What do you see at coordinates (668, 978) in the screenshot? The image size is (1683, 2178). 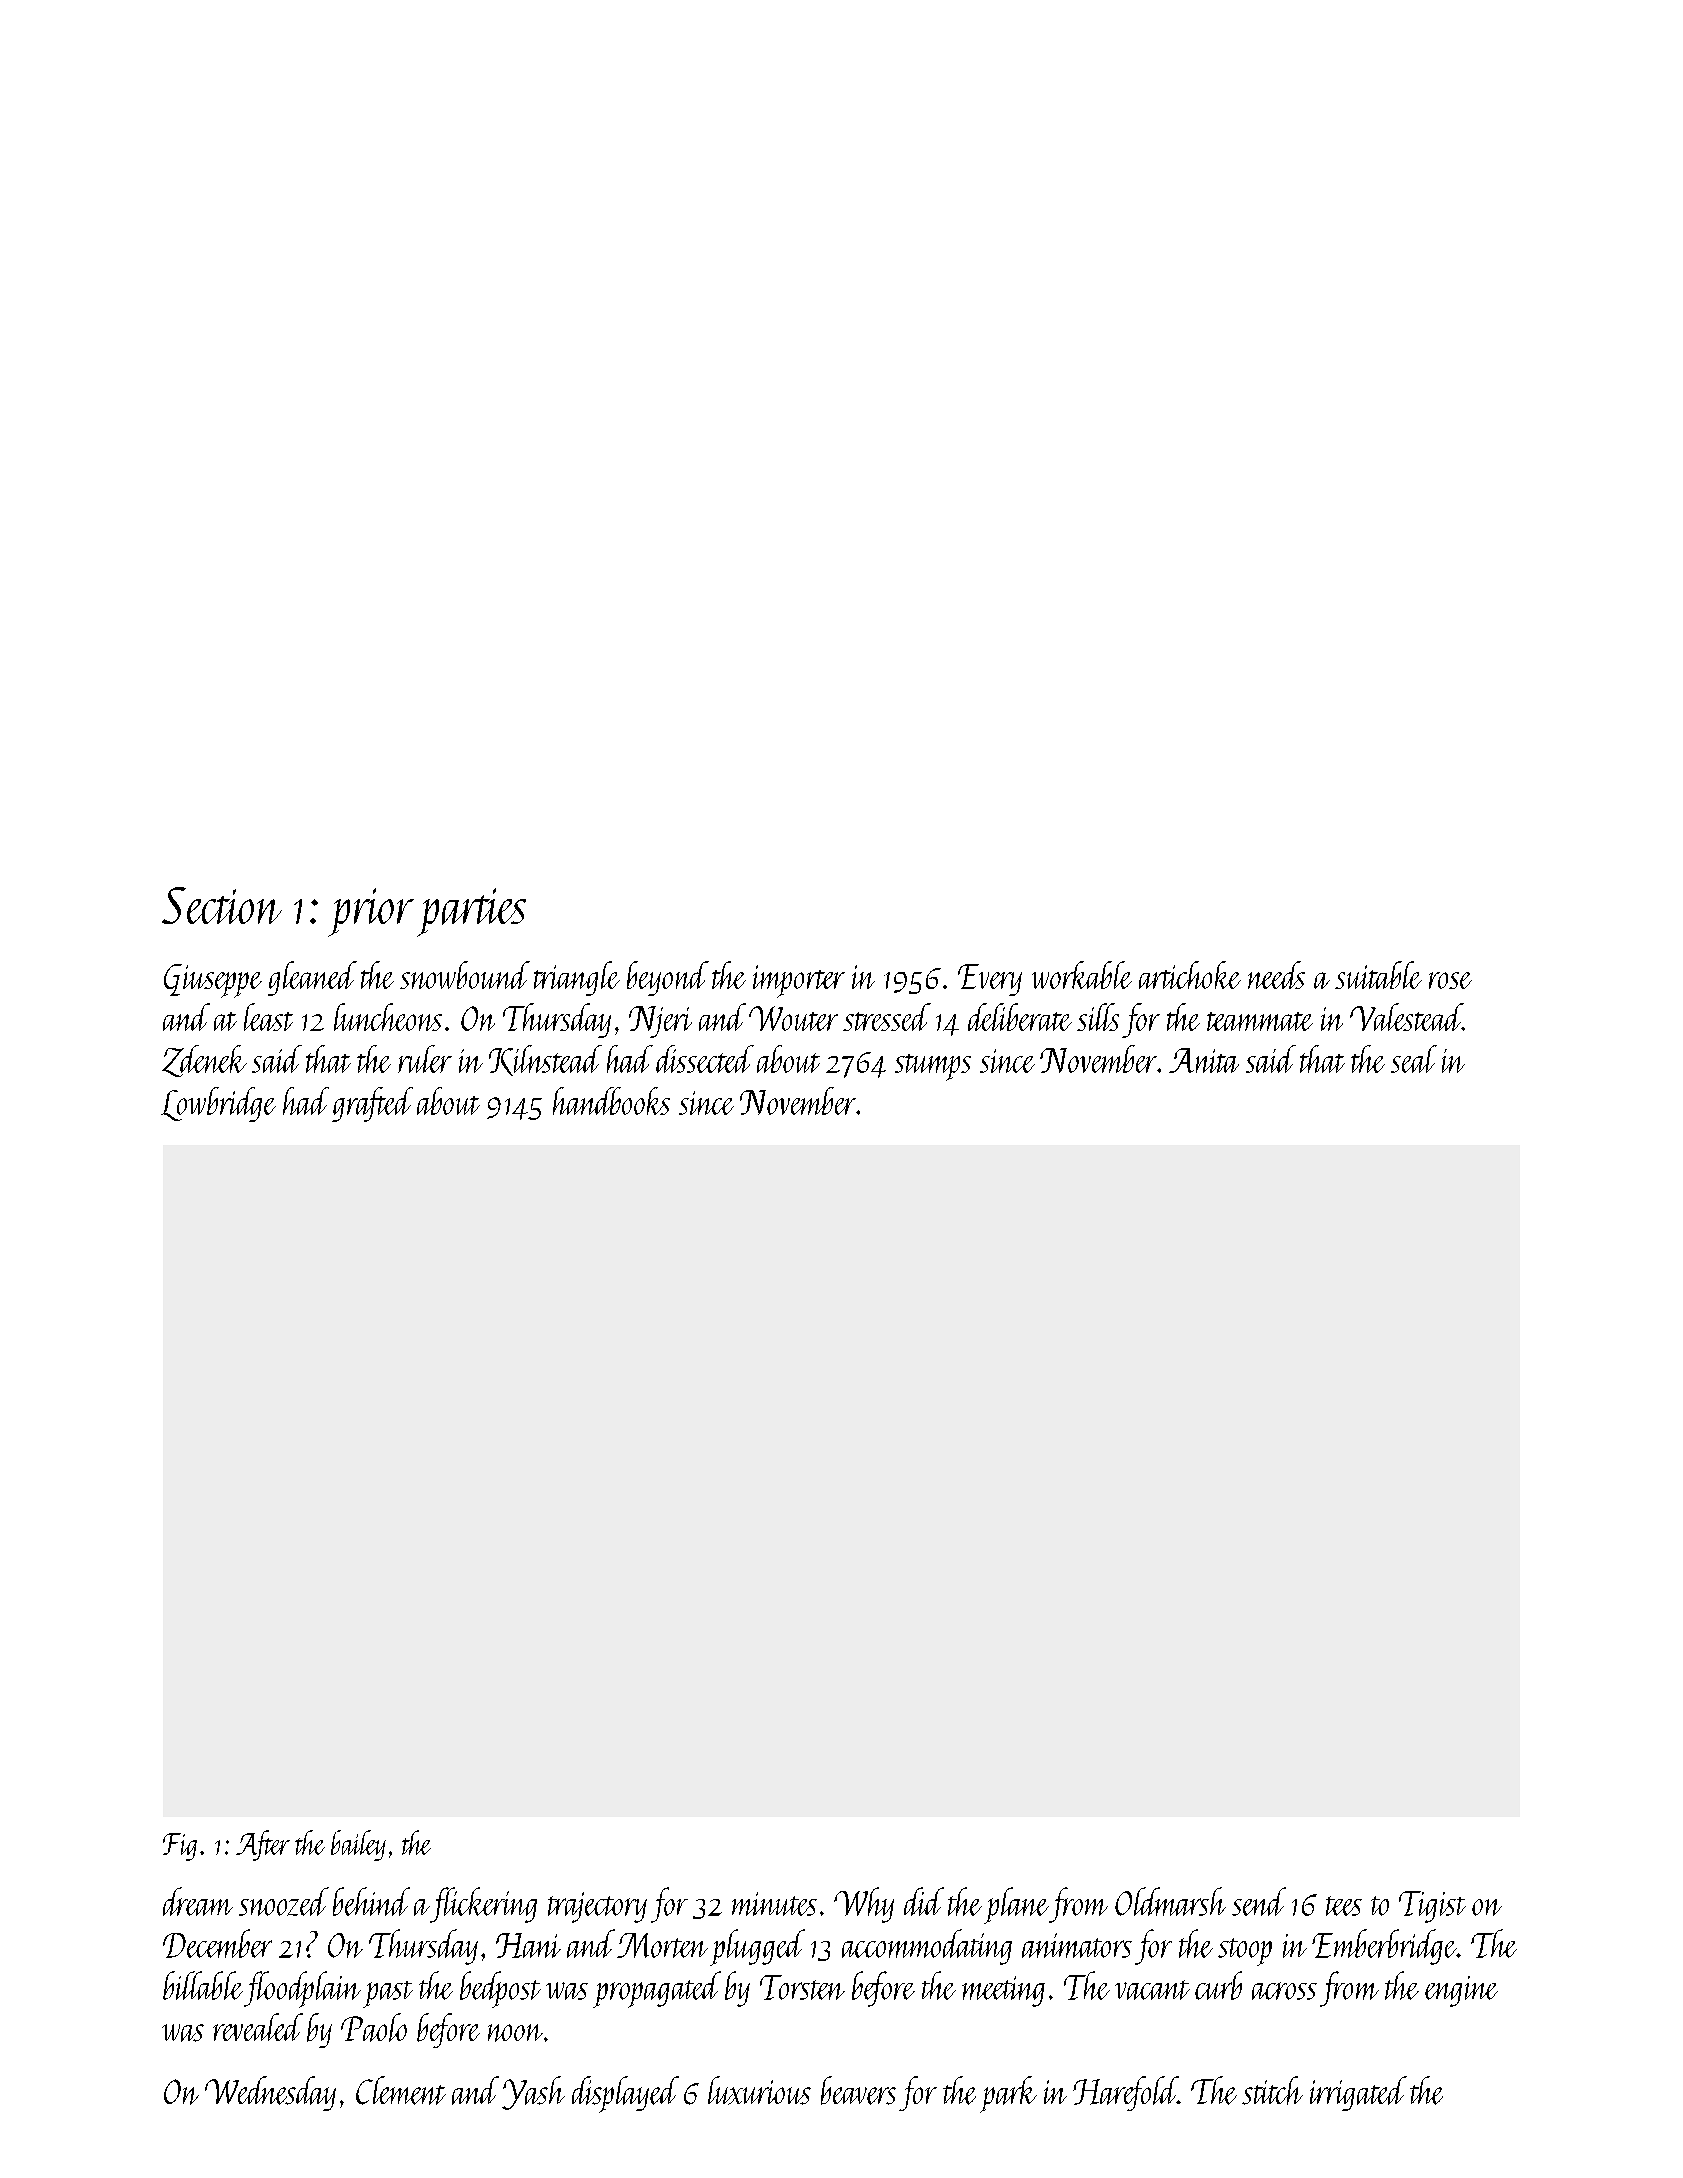 I see `beyond` at bounding box center [668, 978].
